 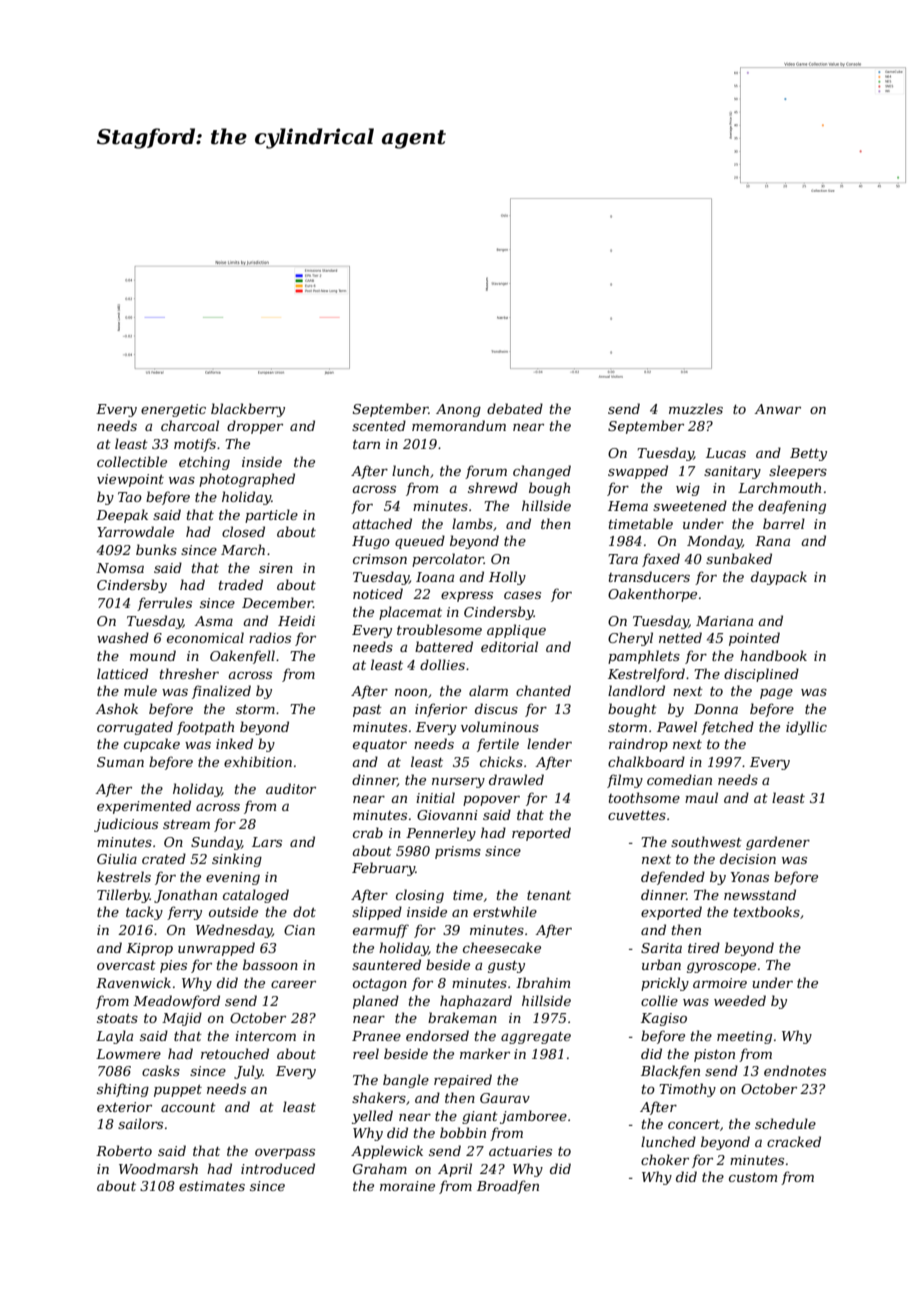 What do you see at coordinates (296, 620) in the screenshot?
I see `Heidi` at bounding box center [296, 620].
